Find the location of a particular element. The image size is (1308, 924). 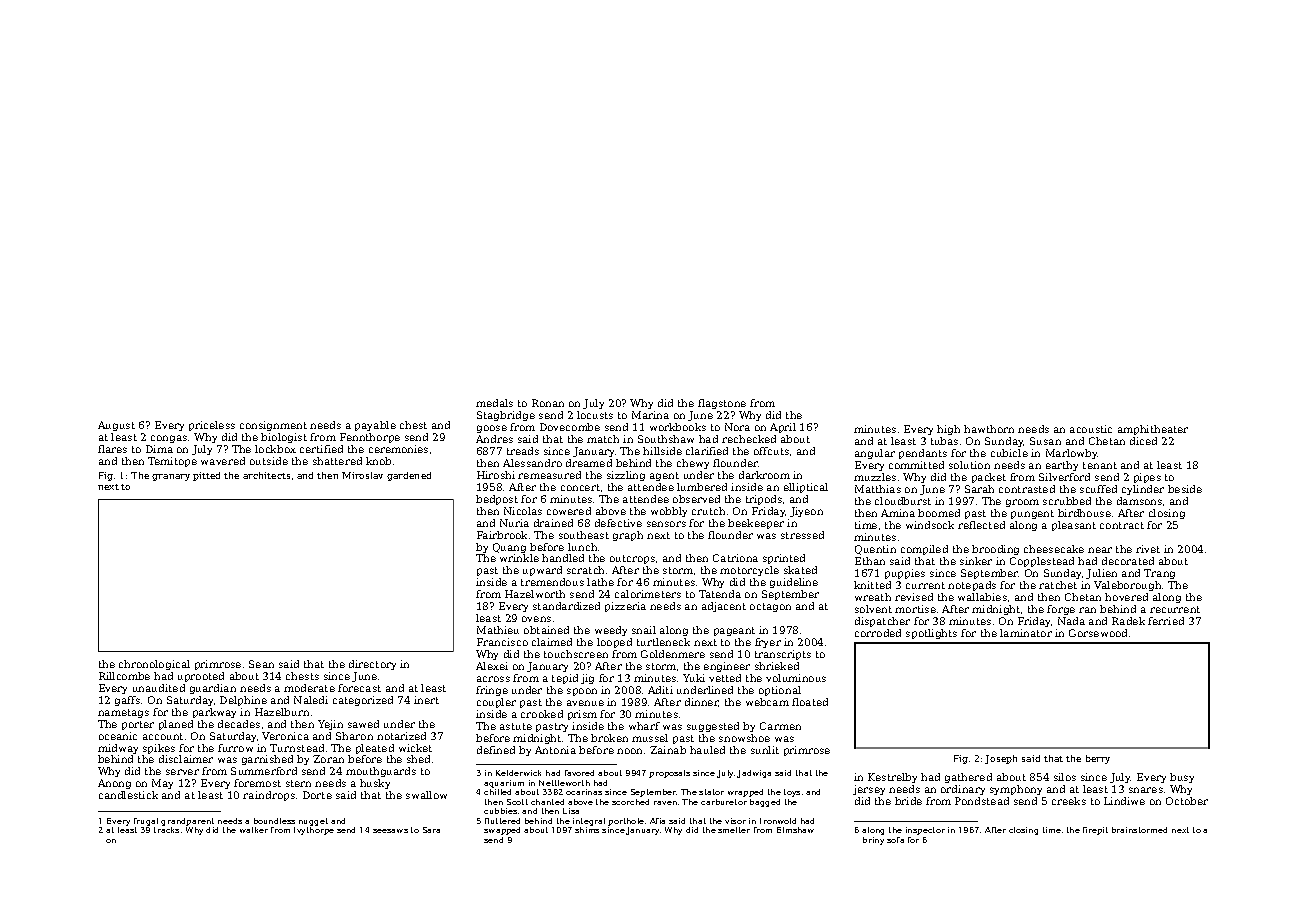

walker is located at coordinates (254, 830).
